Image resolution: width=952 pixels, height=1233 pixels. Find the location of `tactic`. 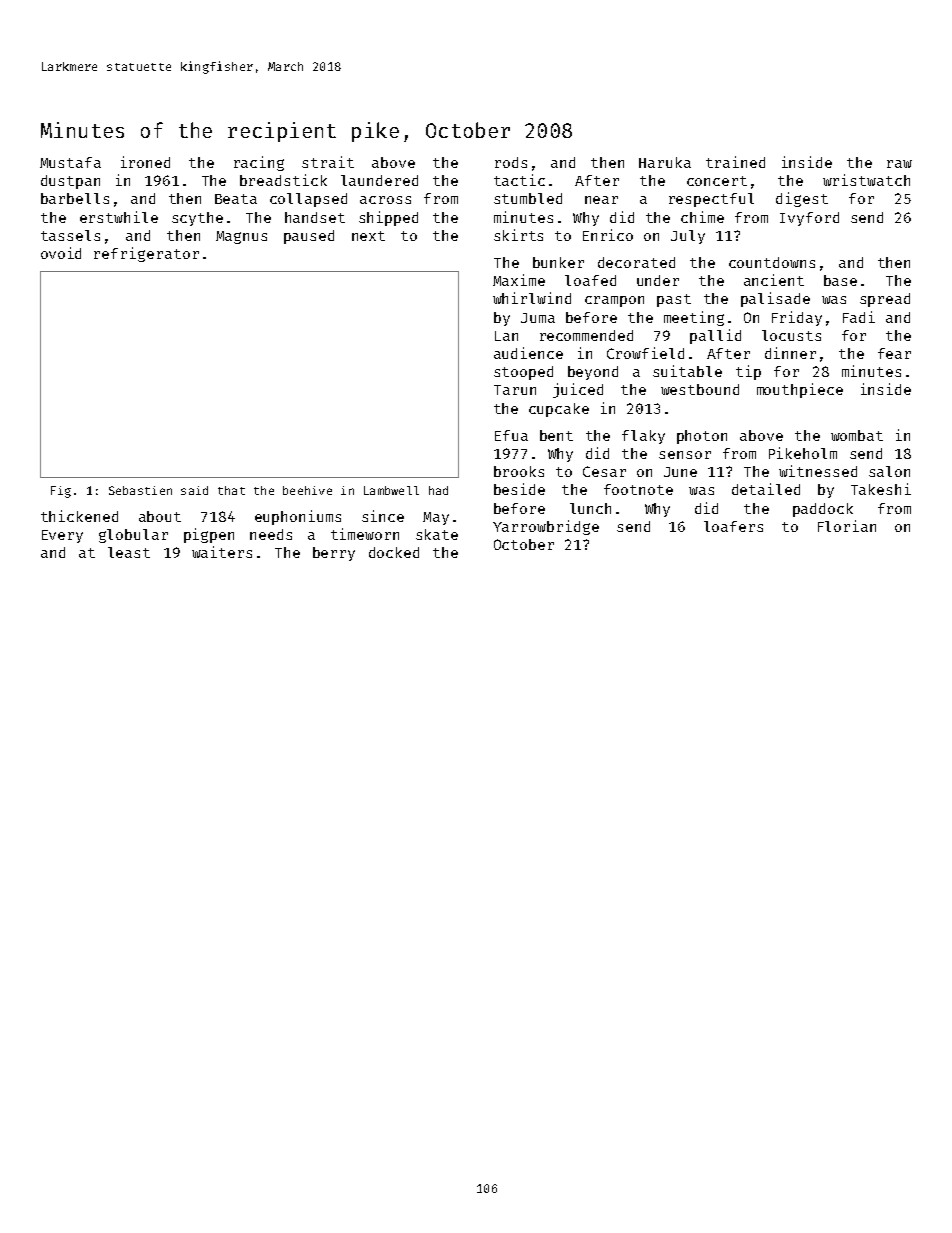

tactic is located at coordinates (519, 180).
